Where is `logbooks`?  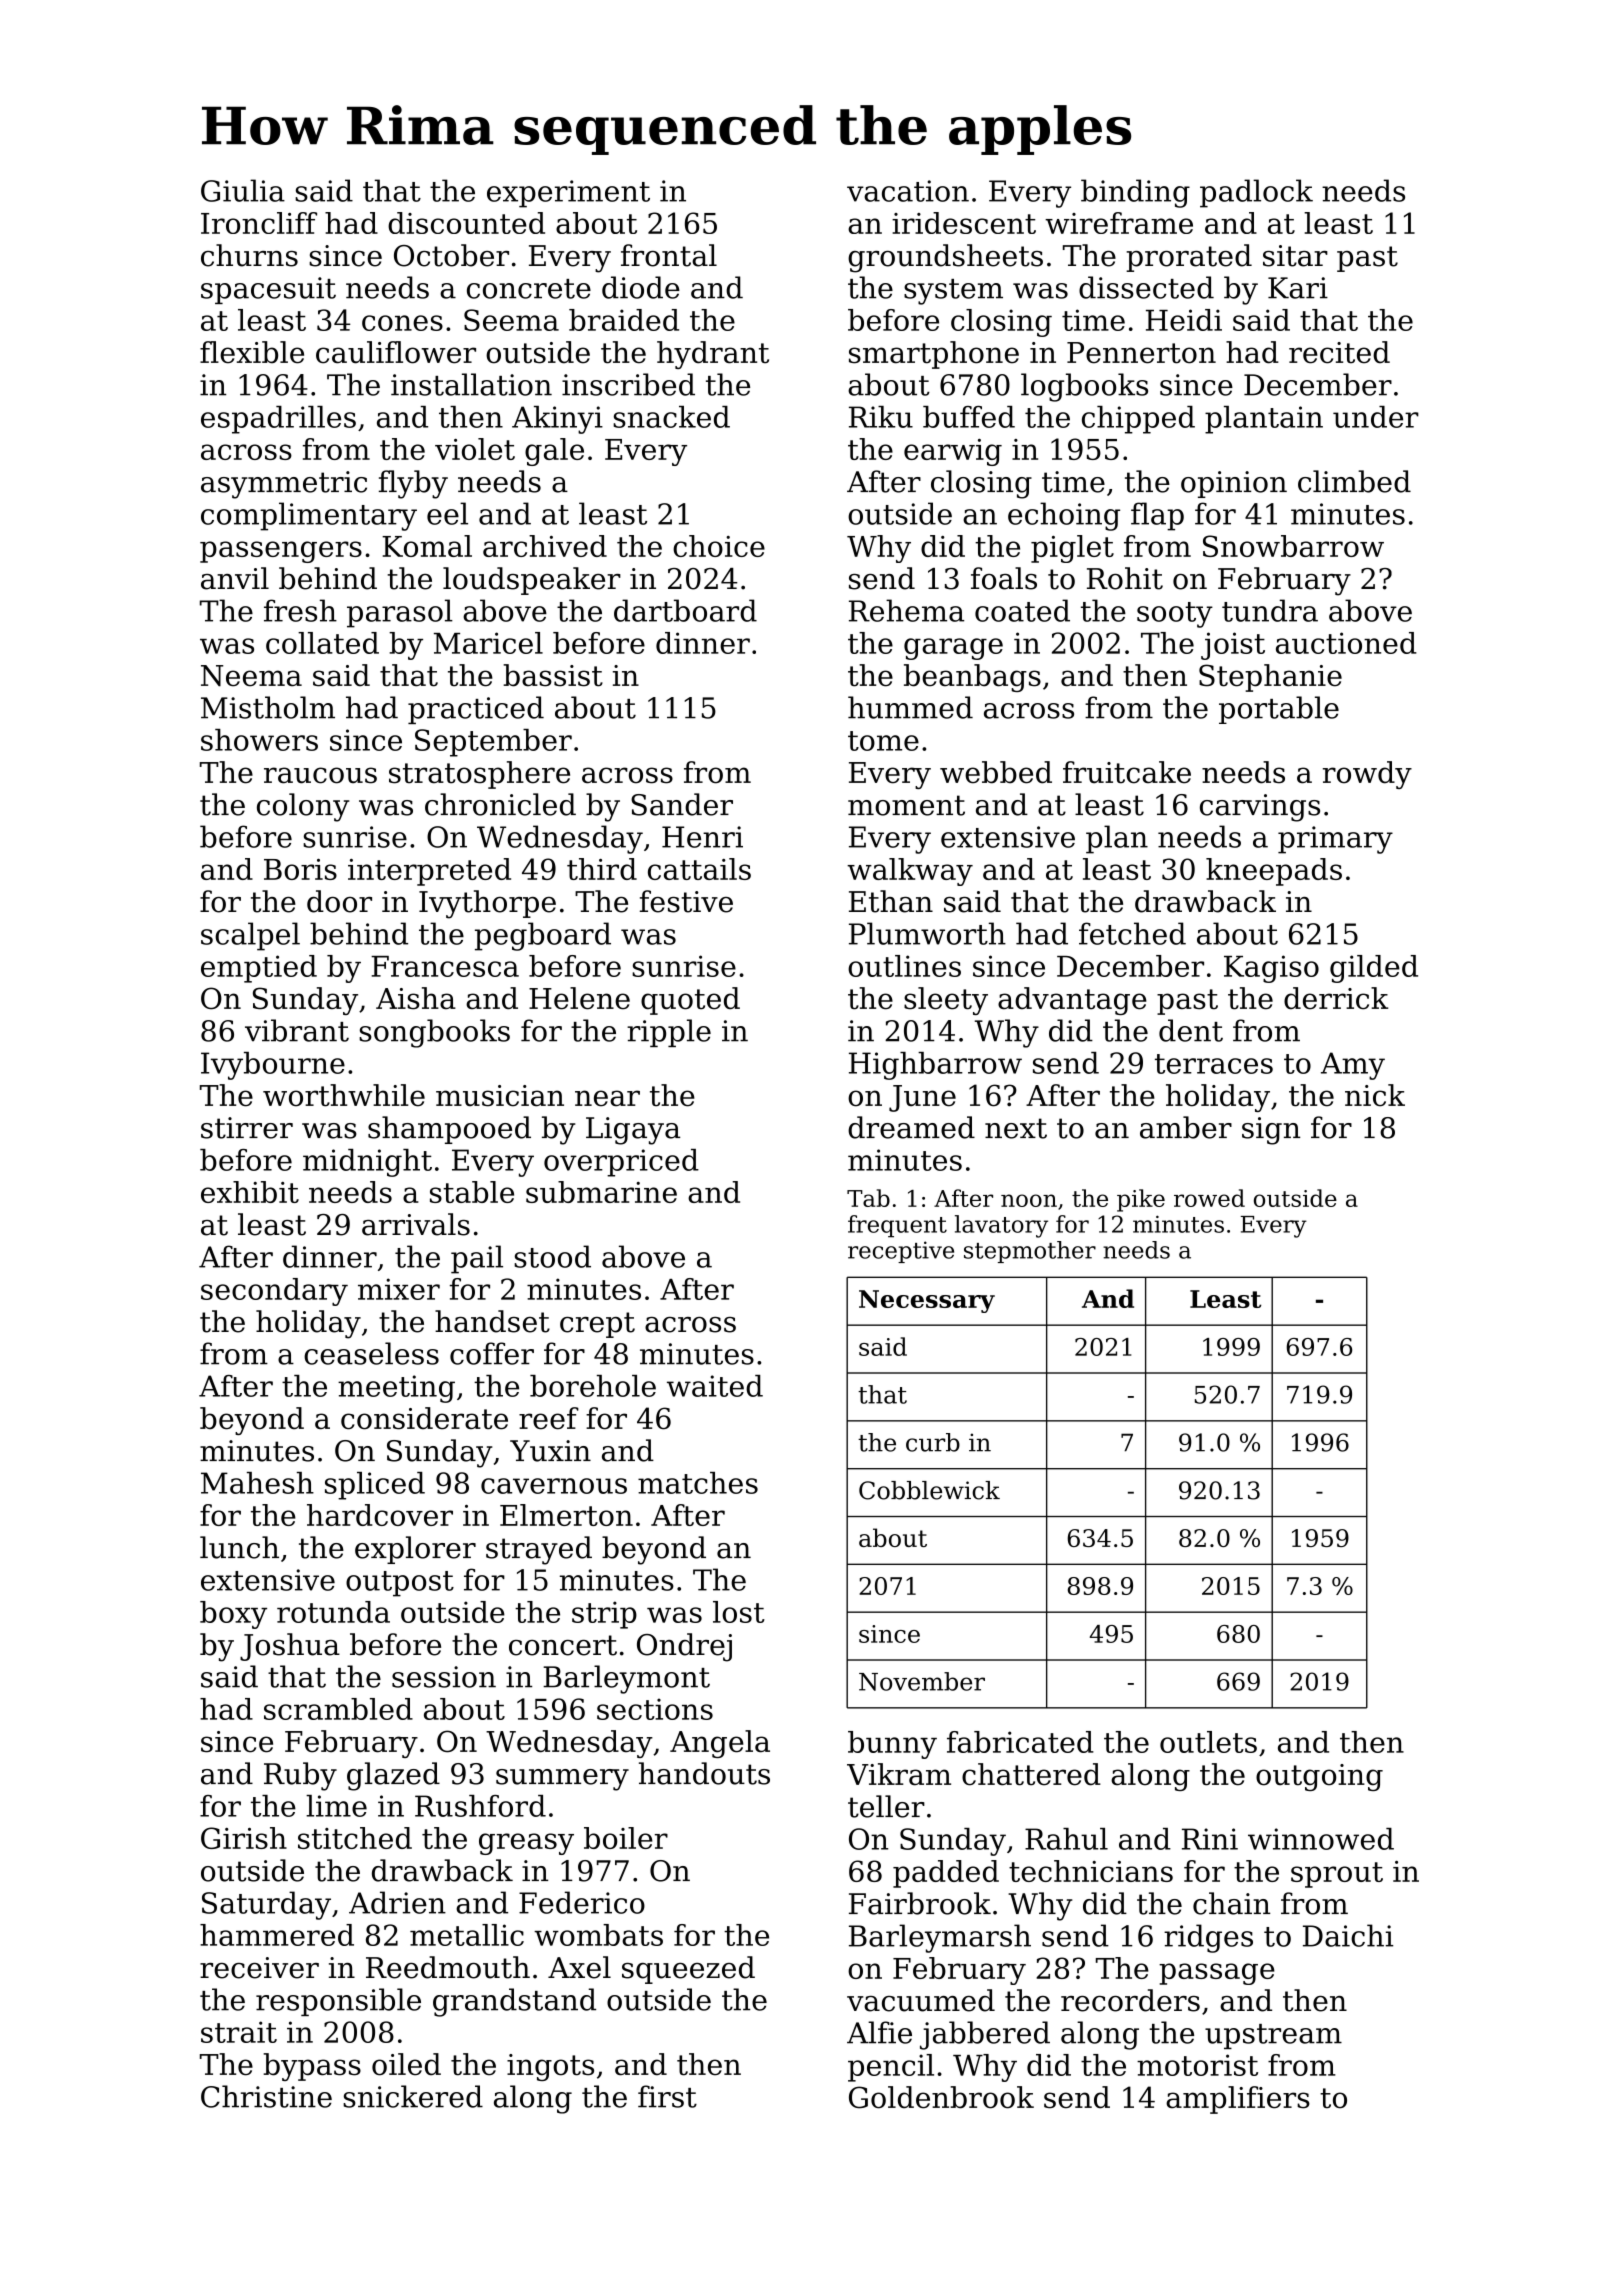
logbooks is located at coordinates (1084, 387).
